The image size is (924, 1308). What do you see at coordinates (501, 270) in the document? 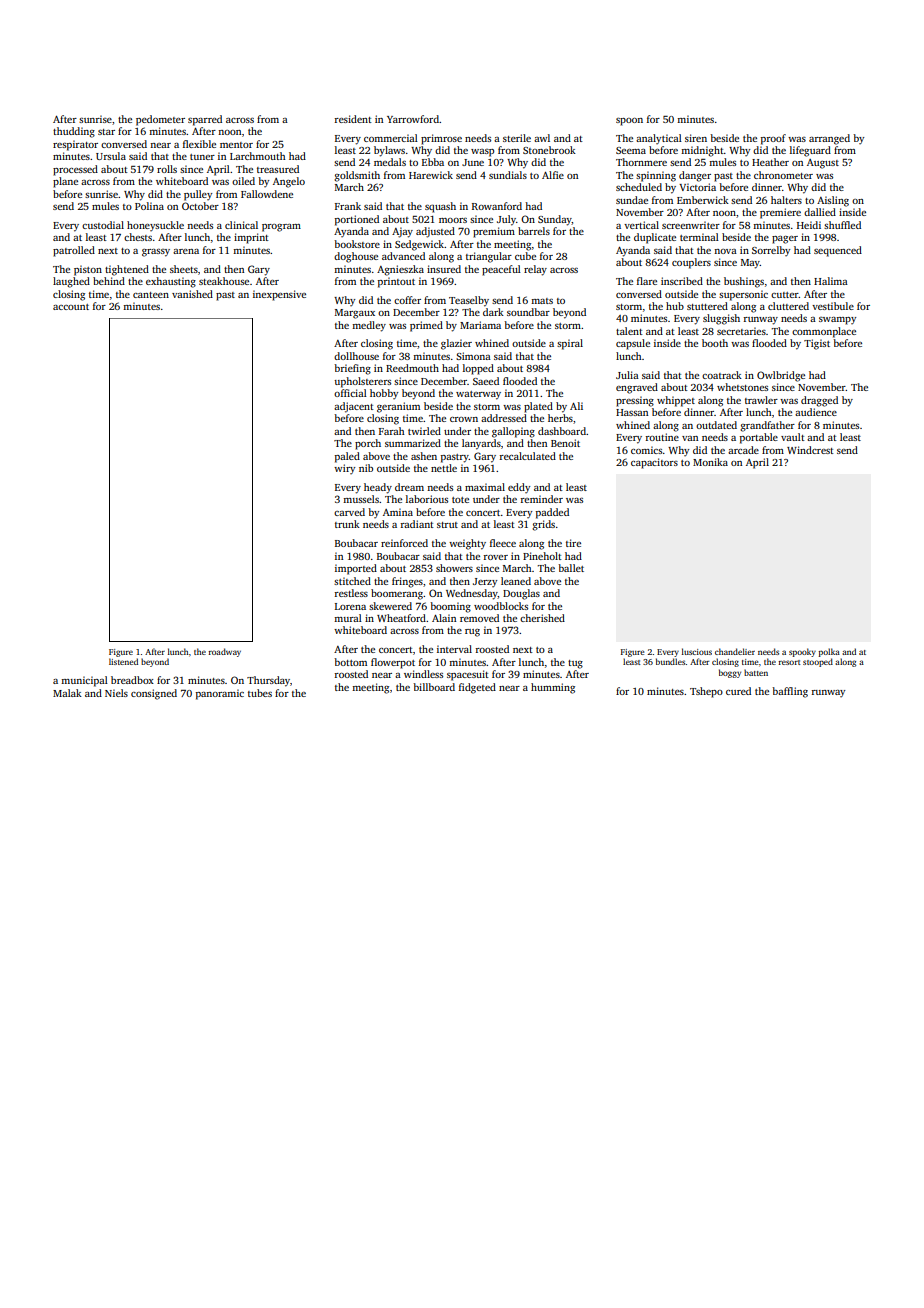
I see `peaceful` at bounding box center [501, 270].
